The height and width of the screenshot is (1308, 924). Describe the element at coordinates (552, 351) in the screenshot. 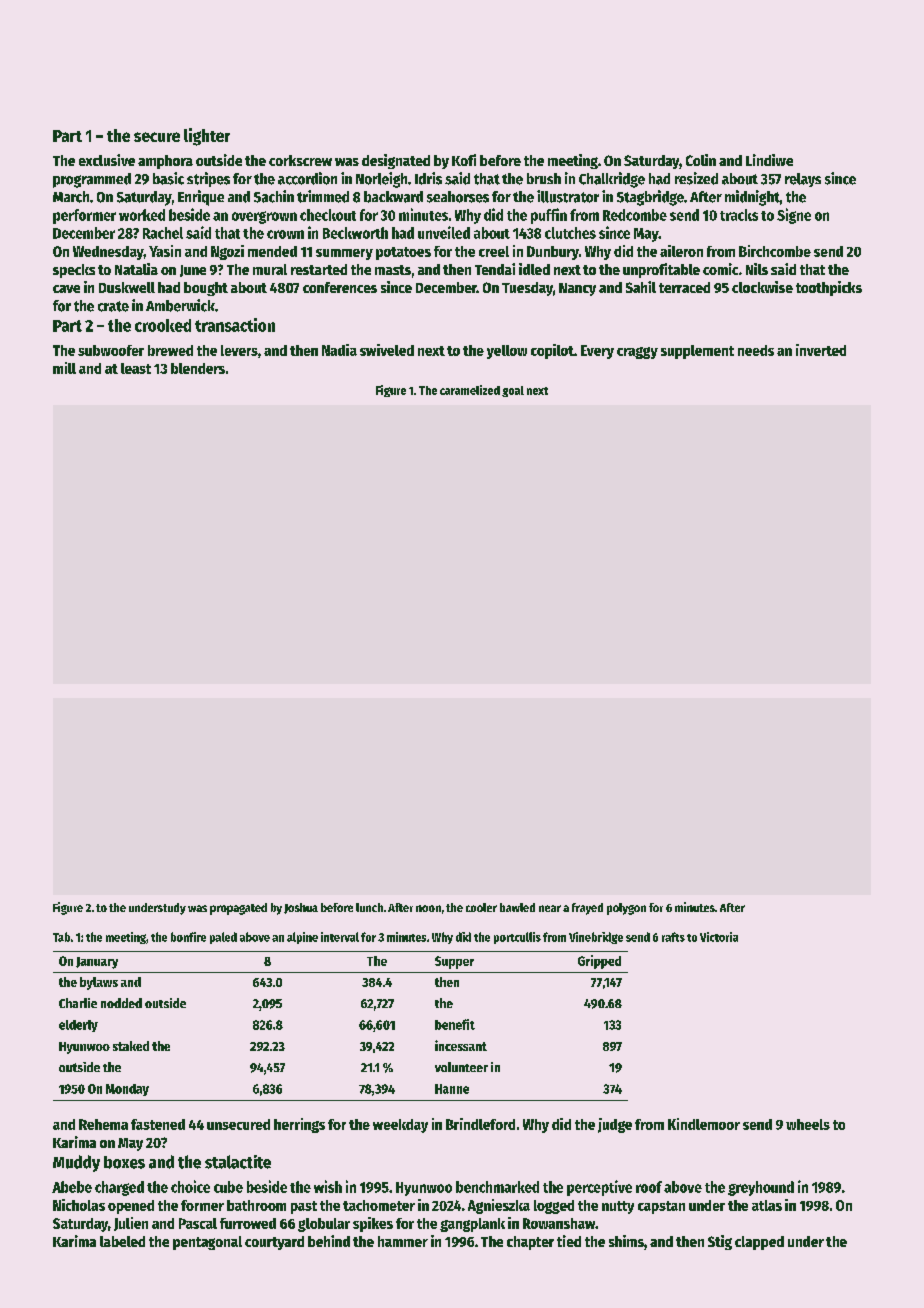

I see `copilot` at that location.
